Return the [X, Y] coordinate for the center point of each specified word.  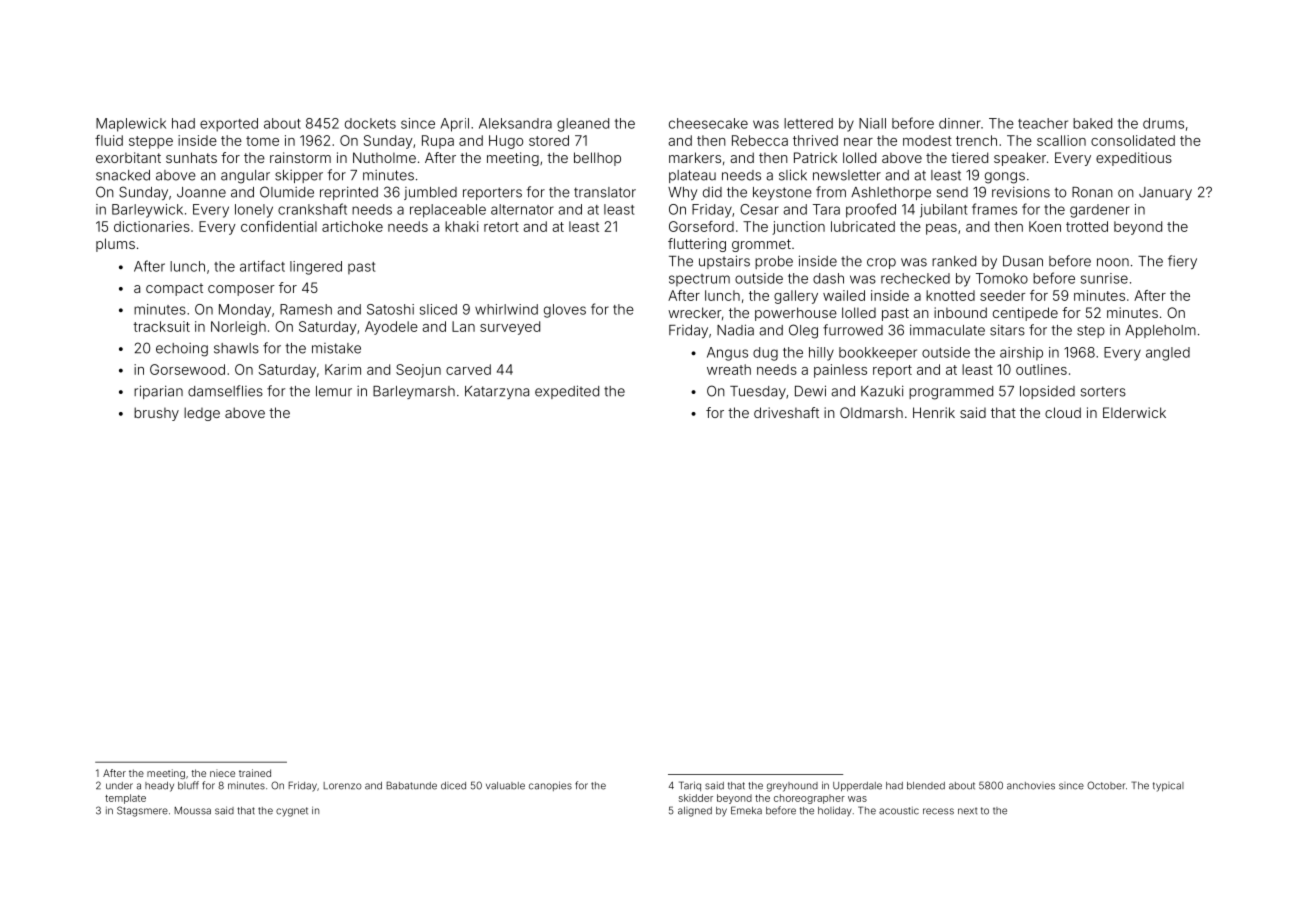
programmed [951, 393]
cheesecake [708, 123]
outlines [1041, 369]
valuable [505, 786]
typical [1168, 787]
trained [255, 773]
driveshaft [786, 412]
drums [1163, 123]
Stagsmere [142, 811]
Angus [727, 354]
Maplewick [131, 125]
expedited [567, 392]
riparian [158, 392]
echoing [182, 350]
